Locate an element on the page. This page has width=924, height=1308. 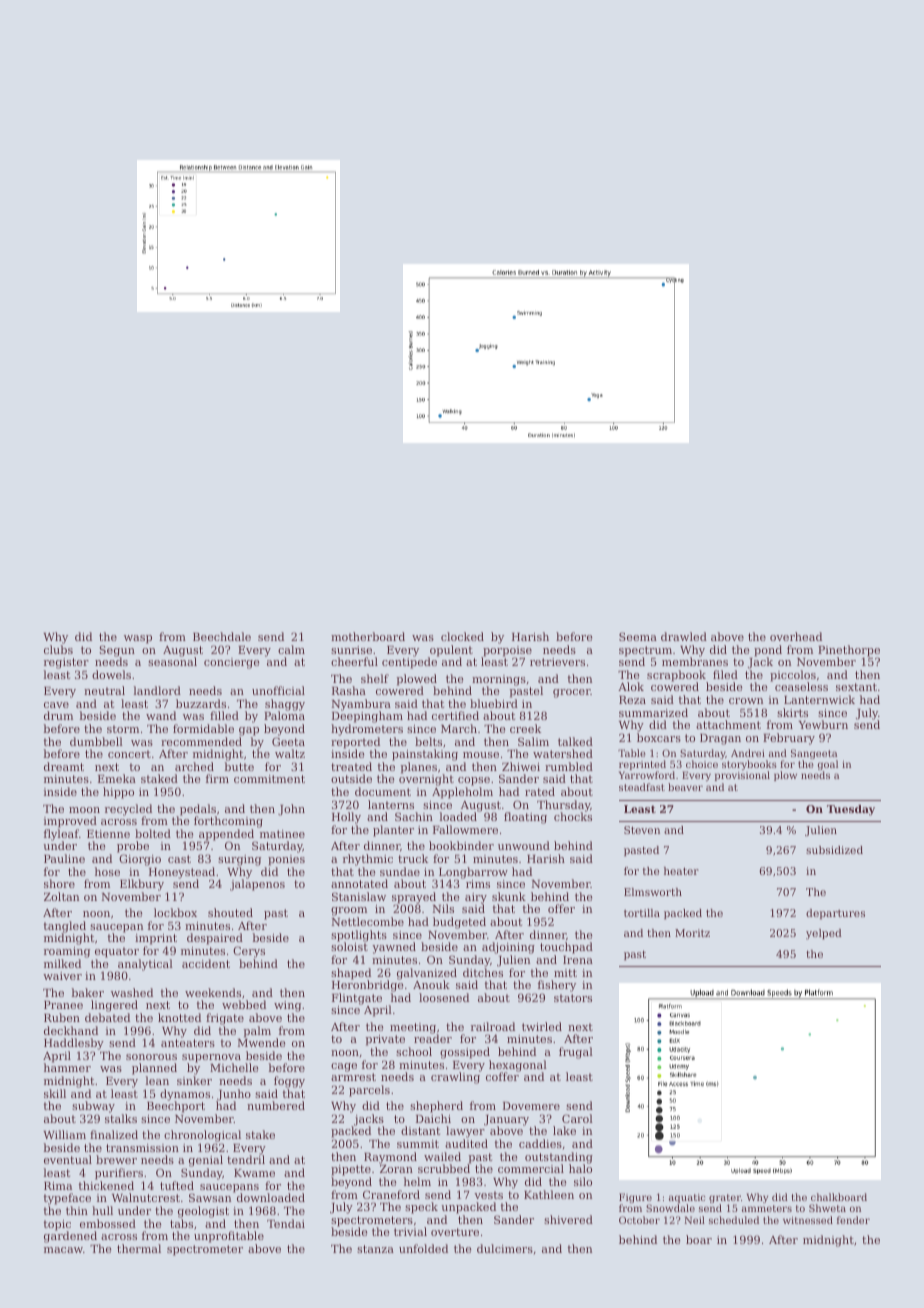
crawling is located at coordinates (455, 1078).
